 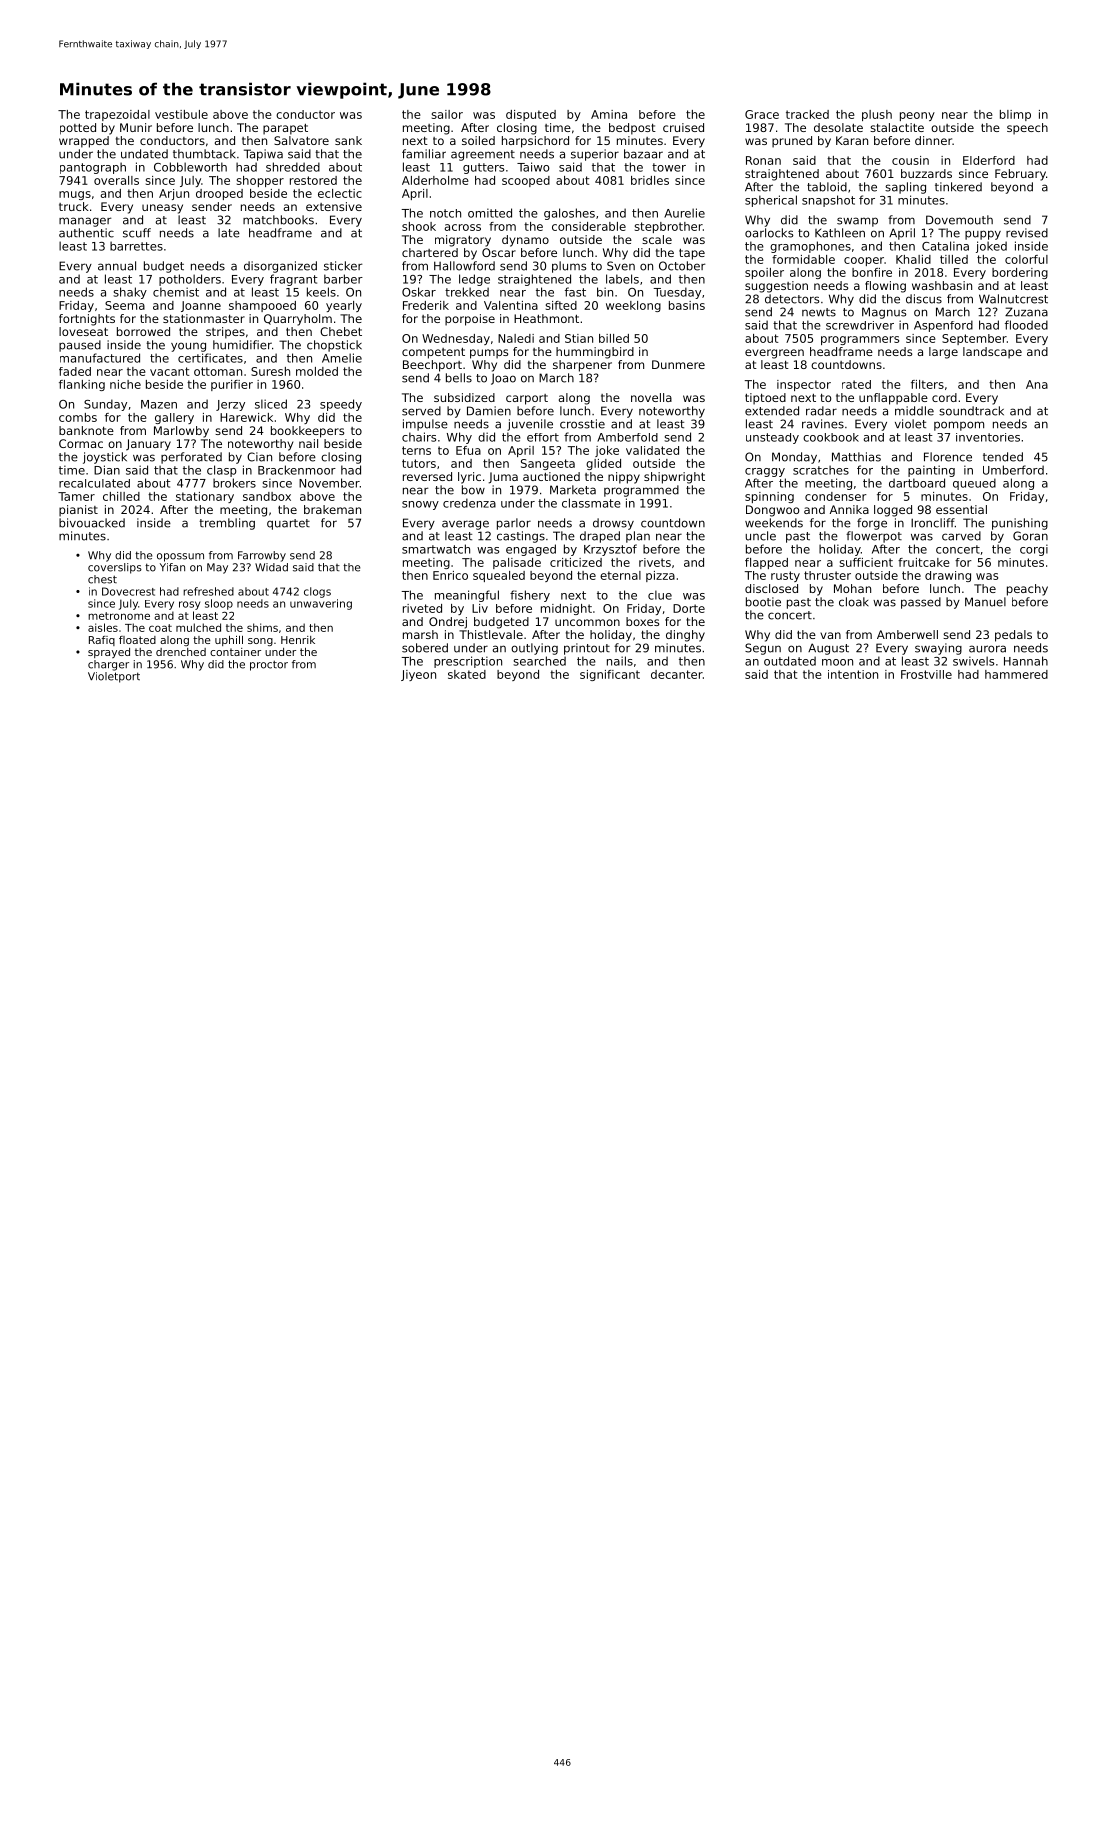 I want to click on sufficient, so click(x=866, y=562).
